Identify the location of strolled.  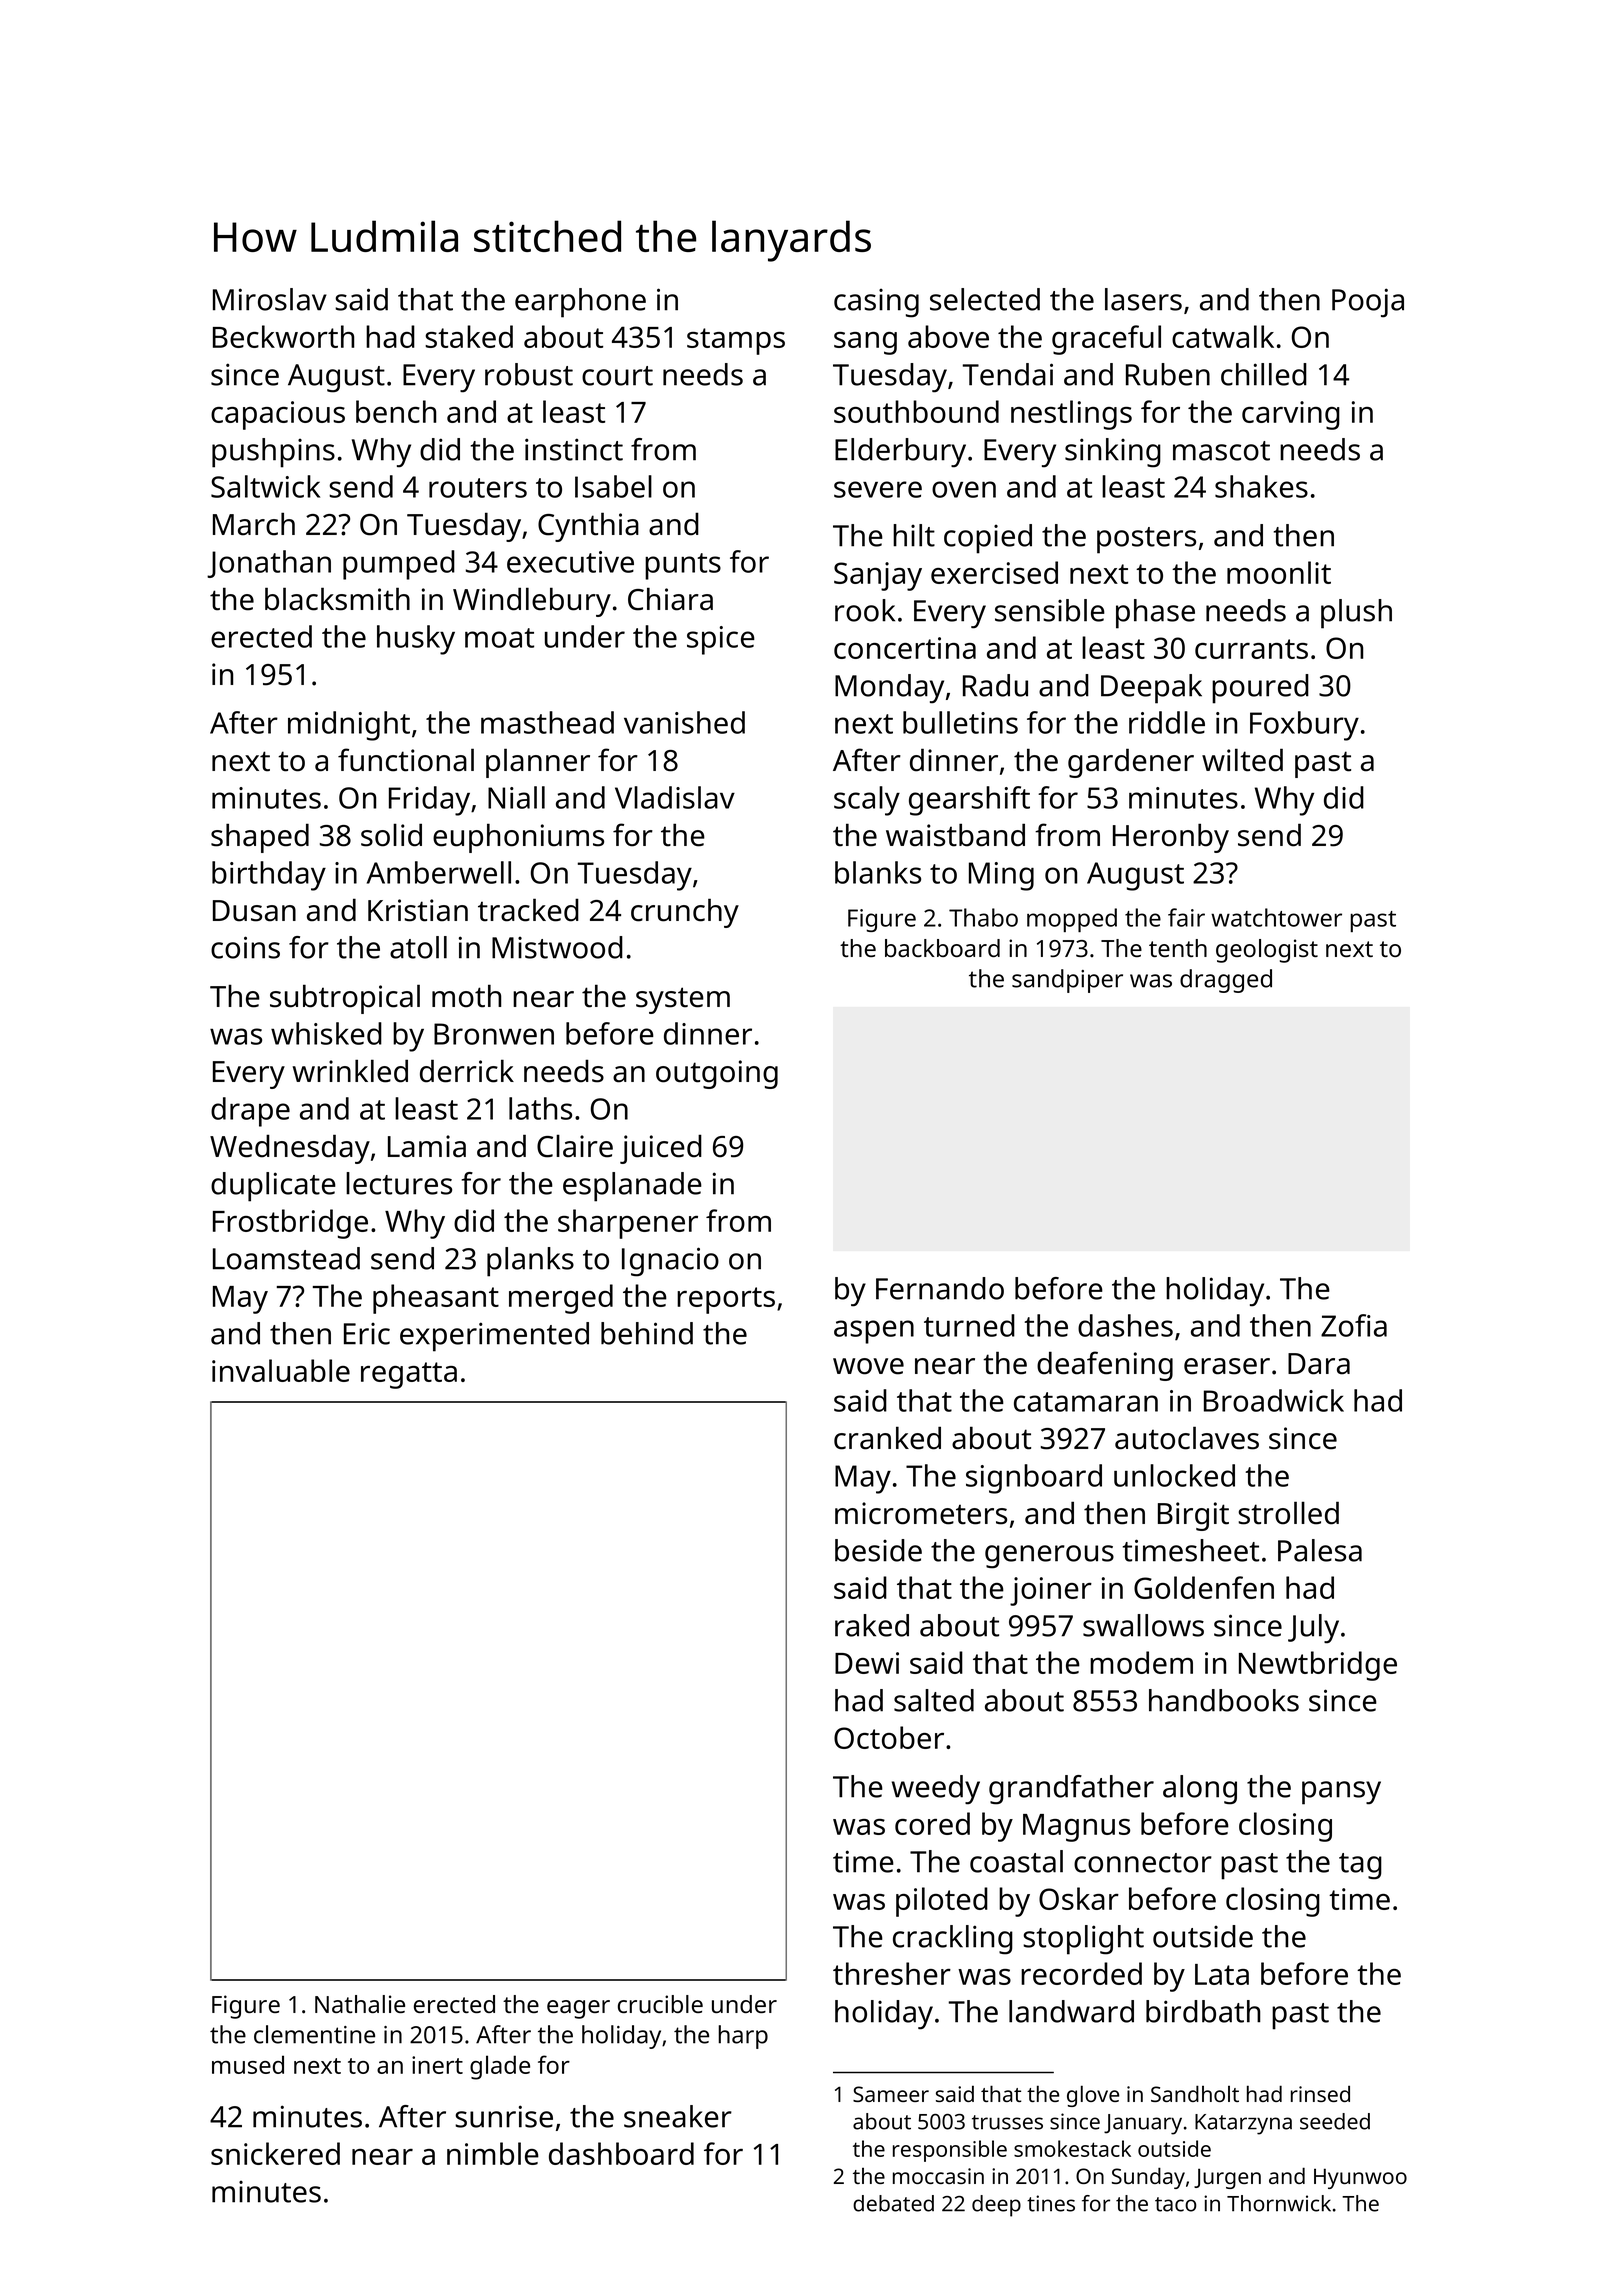
(1288, 1513).
